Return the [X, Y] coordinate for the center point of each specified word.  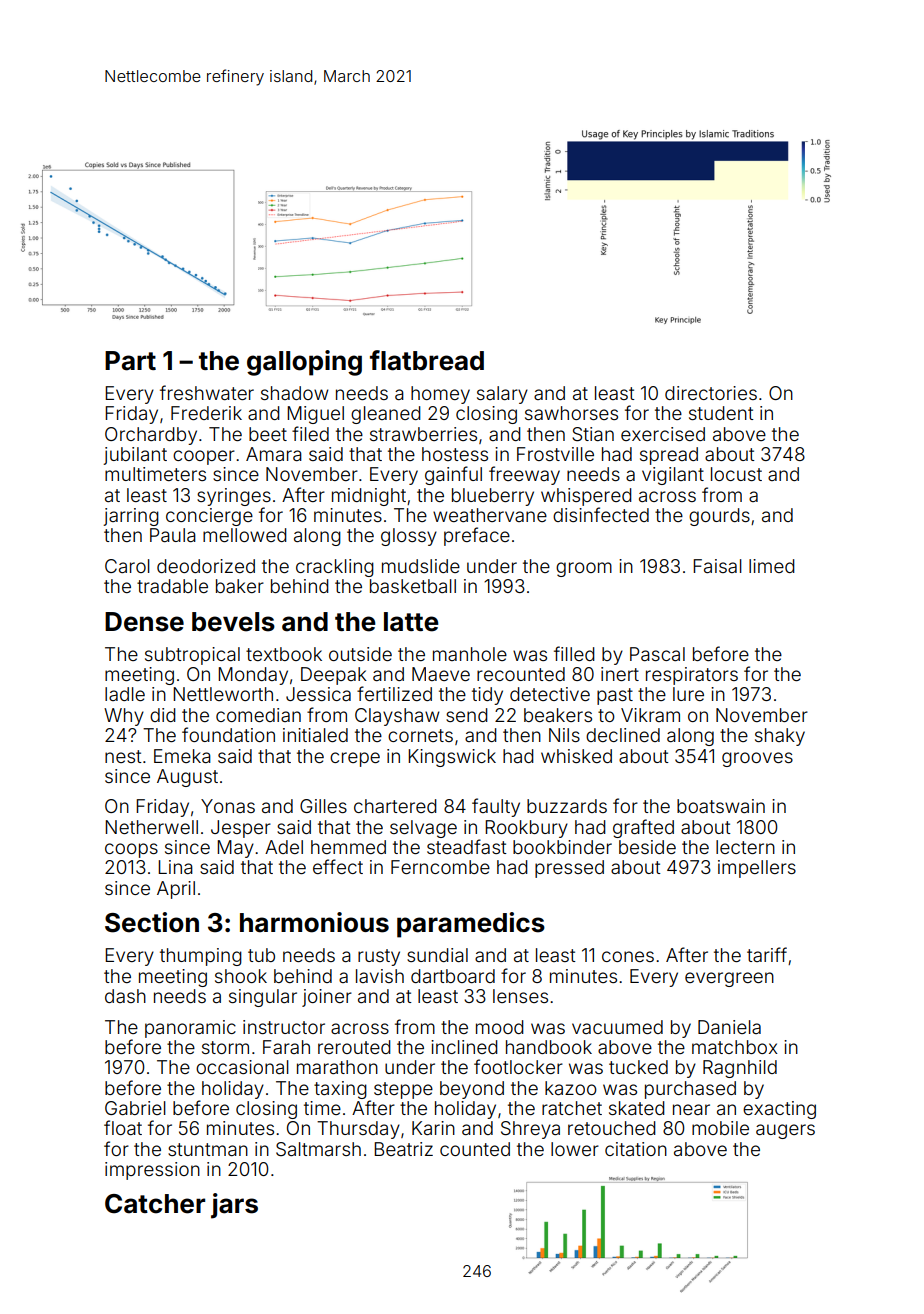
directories [711, 393]
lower [575, 1149]
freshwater [207, 392]
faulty [496, 807]
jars [234, 1206]
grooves [757, 759]
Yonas [228, 806]
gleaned [386, 415]
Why [124, 717]
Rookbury [526, 829]
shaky [780, 737]
